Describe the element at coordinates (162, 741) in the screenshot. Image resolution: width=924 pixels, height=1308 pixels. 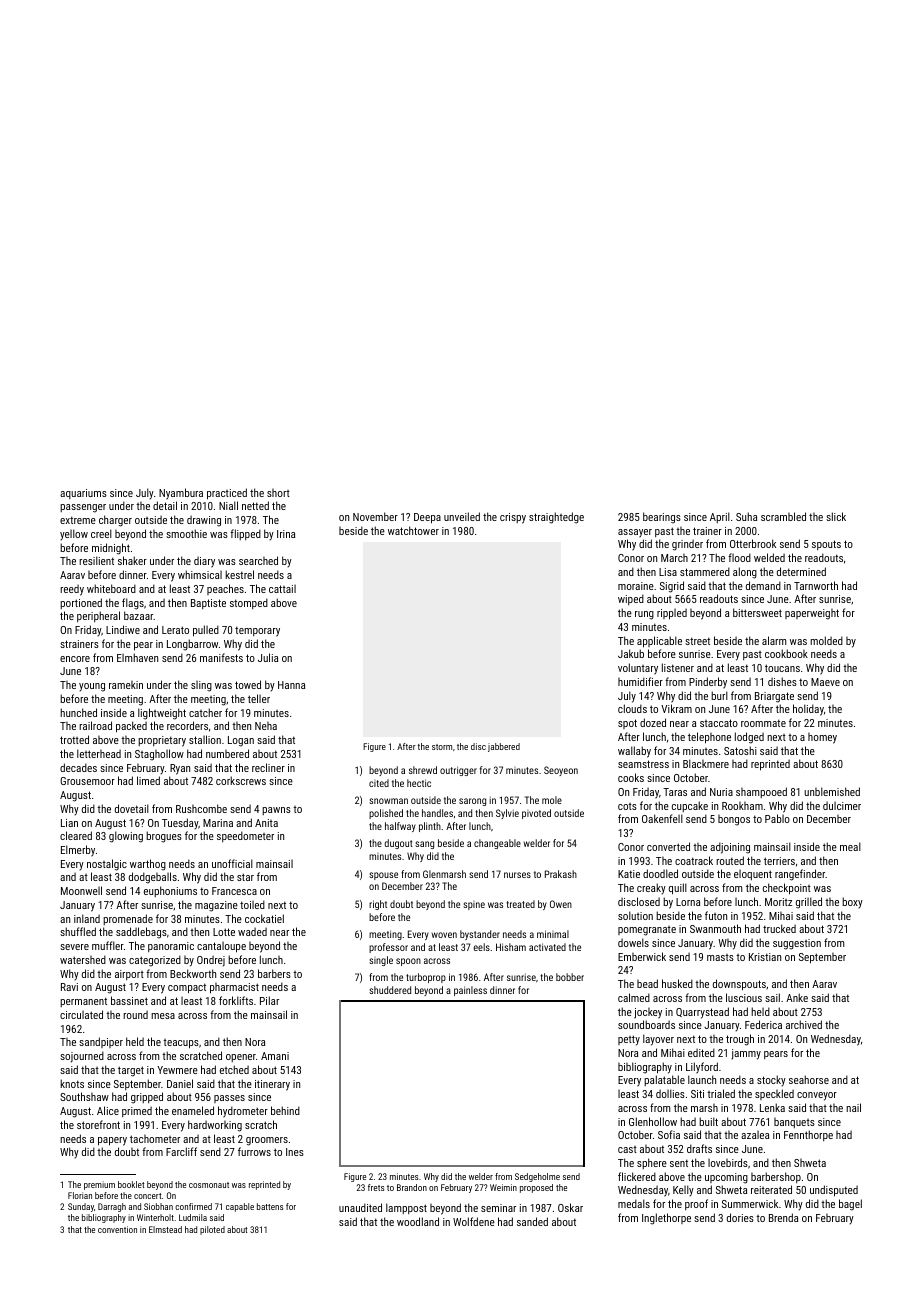
I see `proprietary` at that location.
